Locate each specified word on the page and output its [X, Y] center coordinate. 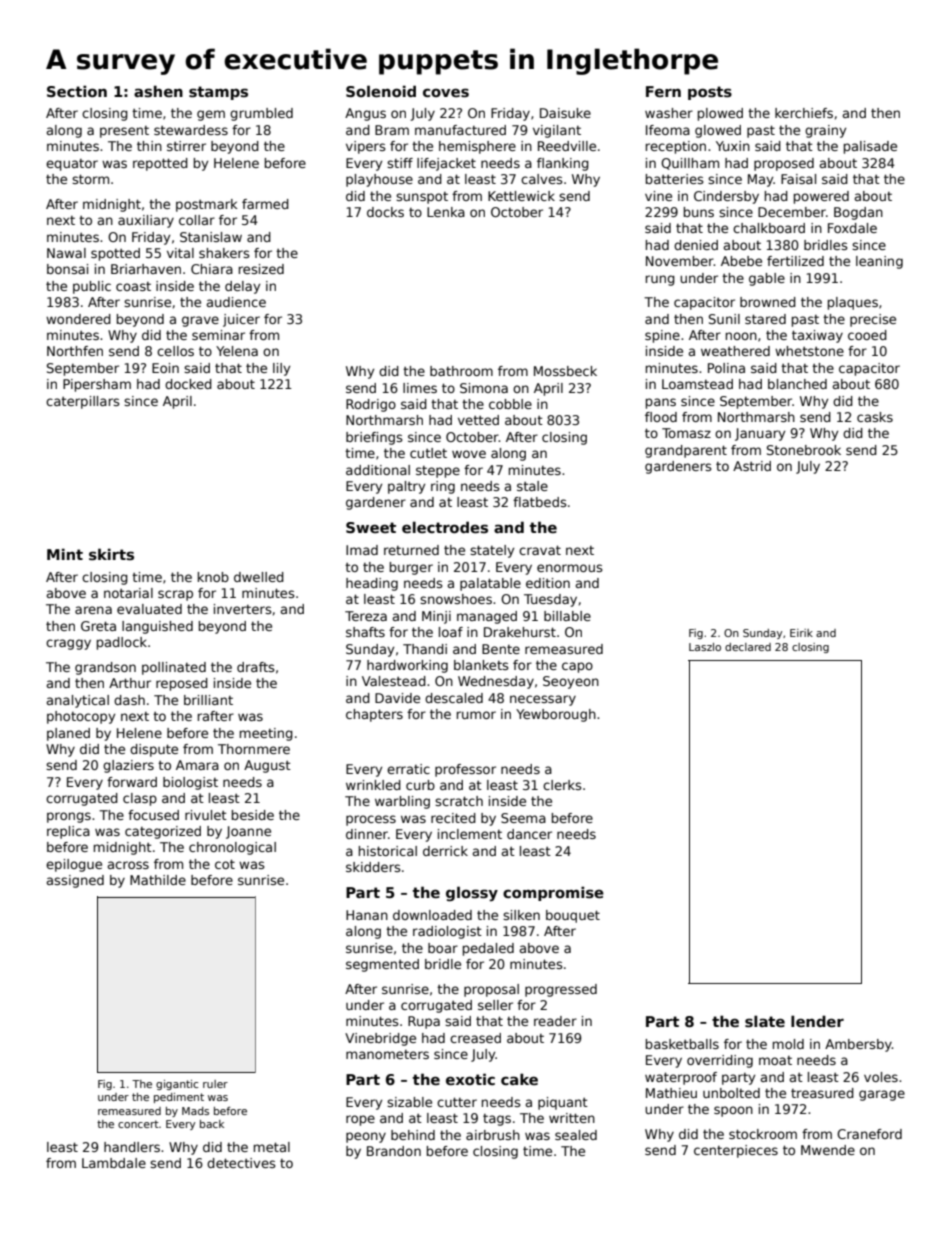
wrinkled [373, 785]
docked [188, 384]
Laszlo [705, 647]
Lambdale [114, 1163]
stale [532, 486]
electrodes [445, 527]
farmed [265, 204]
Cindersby [726, 197]
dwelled [259, 577]
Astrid [752, 466]
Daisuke [565, 113]
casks [875, 417]
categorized [163, 832]
